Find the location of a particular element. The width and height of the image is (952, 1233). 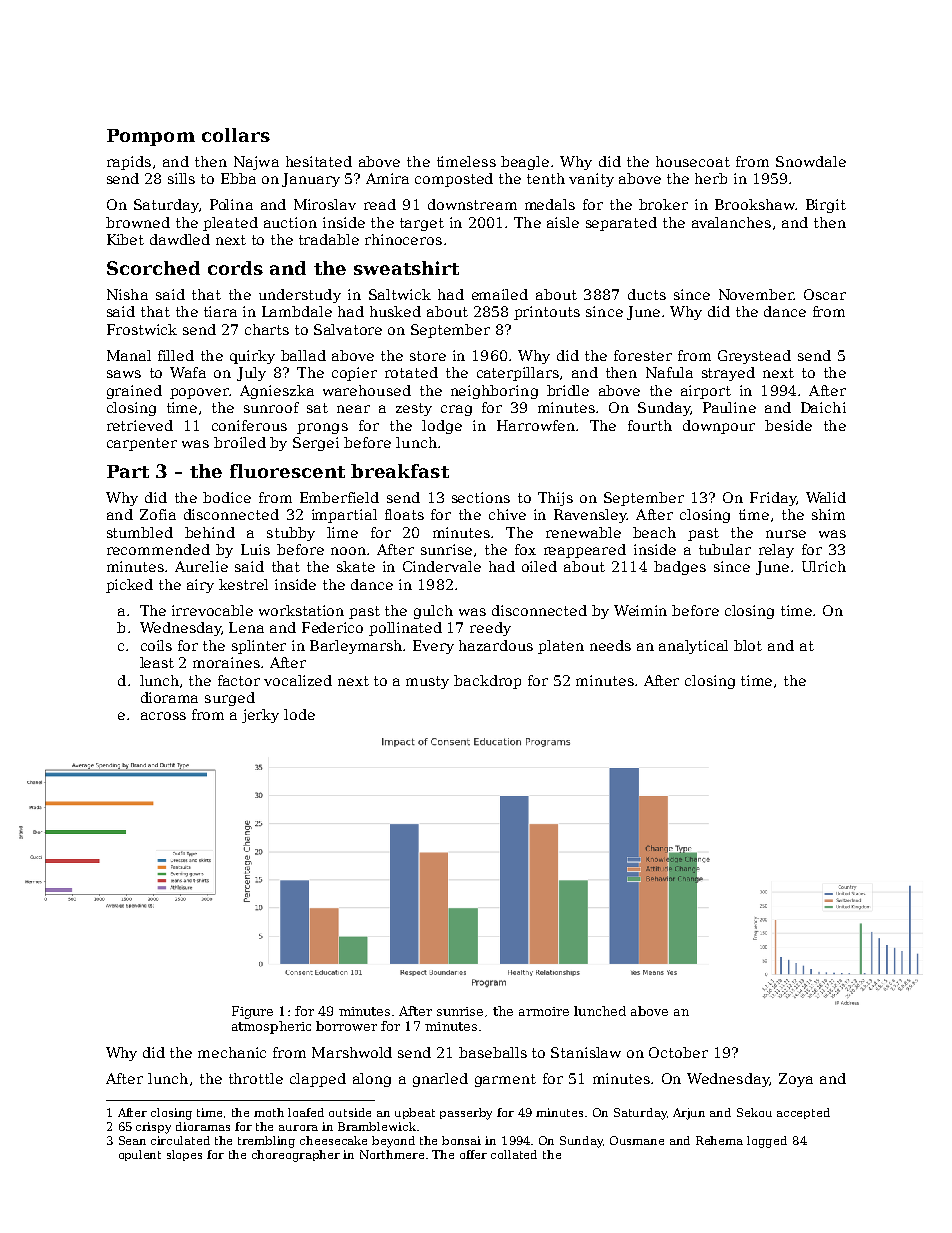

Ebba is located at coordinates (238, 178).
